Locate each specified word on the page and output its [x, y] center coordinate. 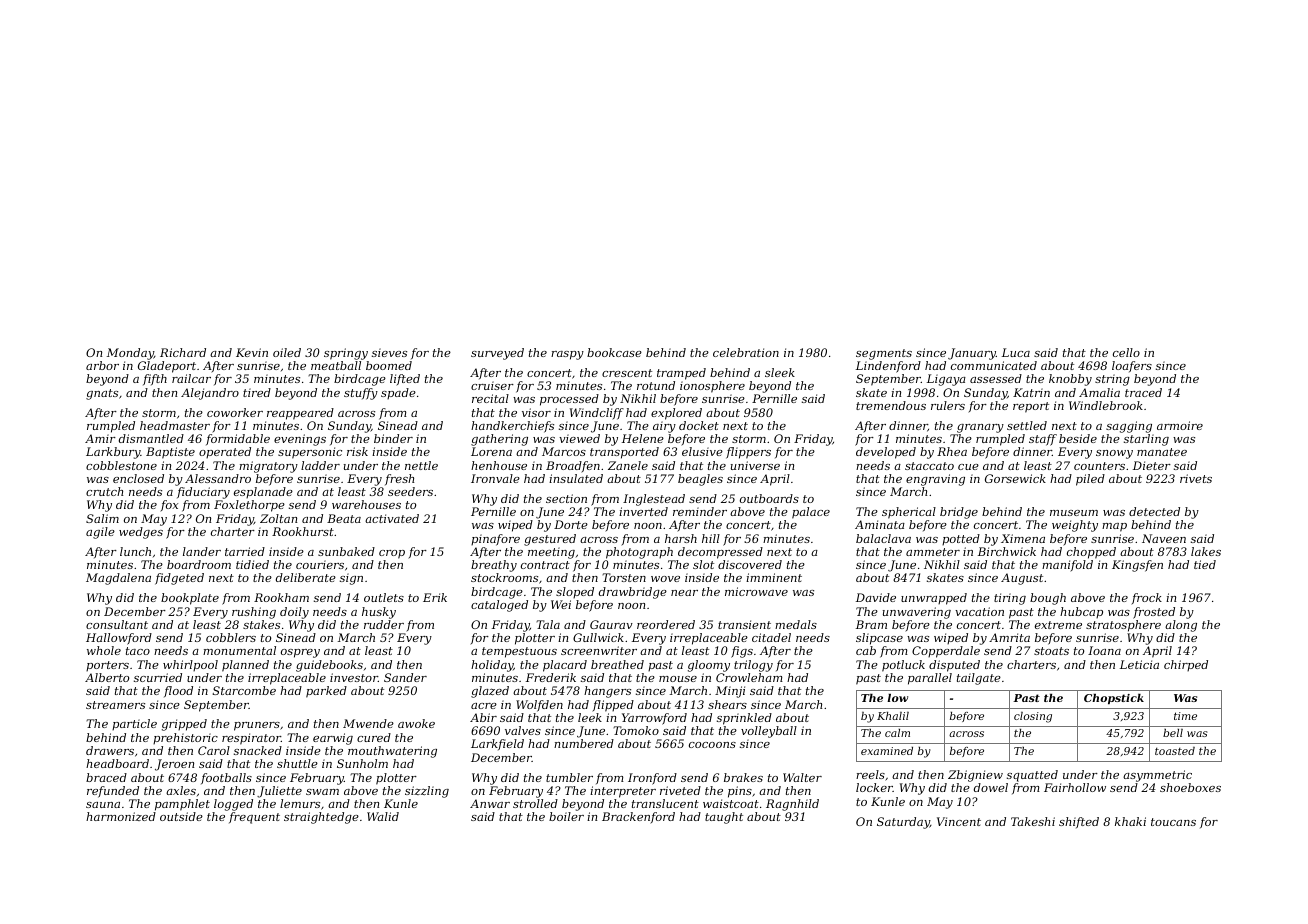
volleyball [769, 732]
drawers [110, 750]
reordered [666, 624]
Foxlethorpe [249, 506]
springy [346, 354]
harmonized [121, 816]
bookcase [614, 352]
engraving [935, 480]
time [1185, 716]
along [1181, 626]
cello [1126, 352]
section [566, 498]
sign [351, 579]
